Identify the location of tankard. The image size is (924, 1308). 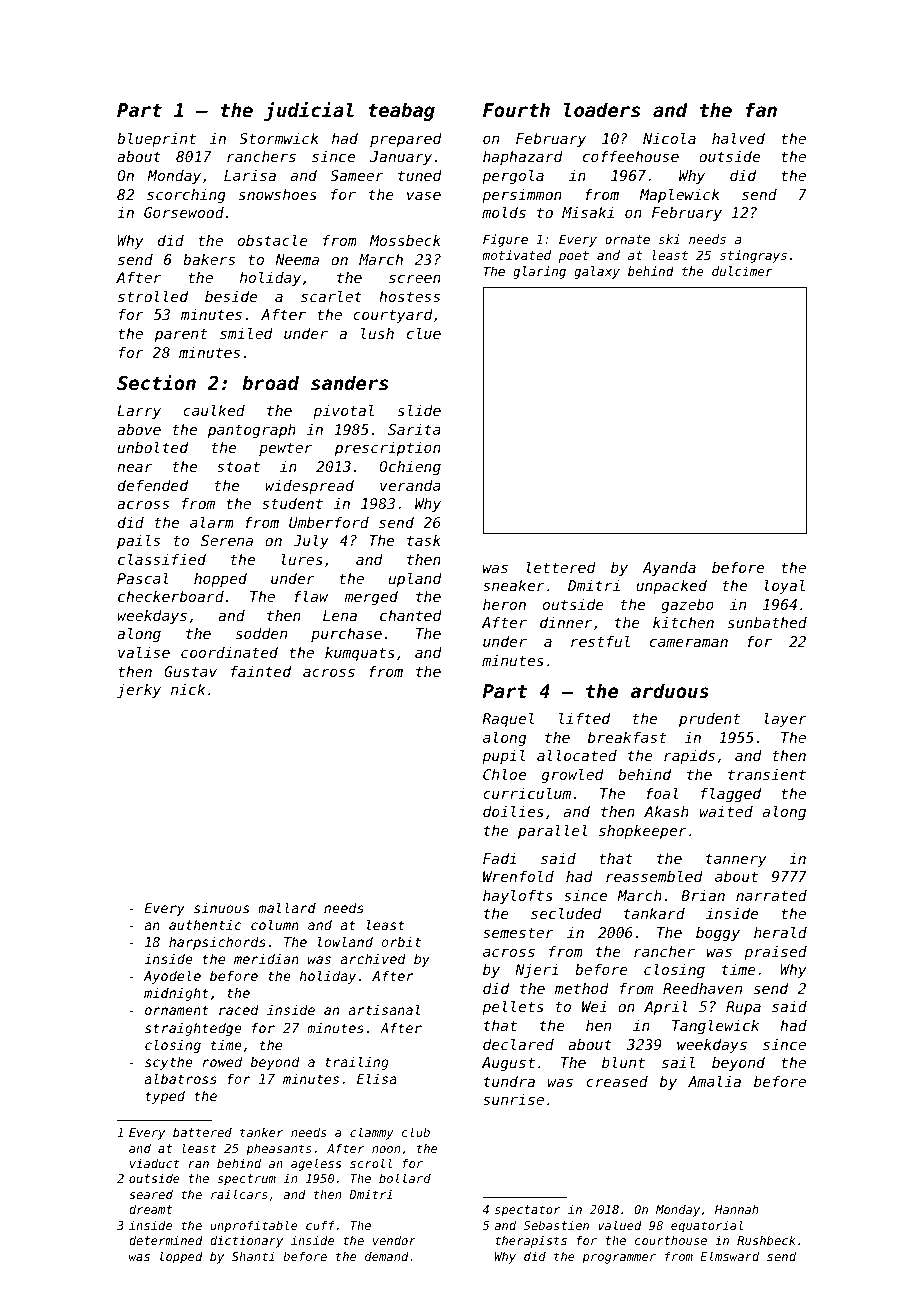
(654, 913).
